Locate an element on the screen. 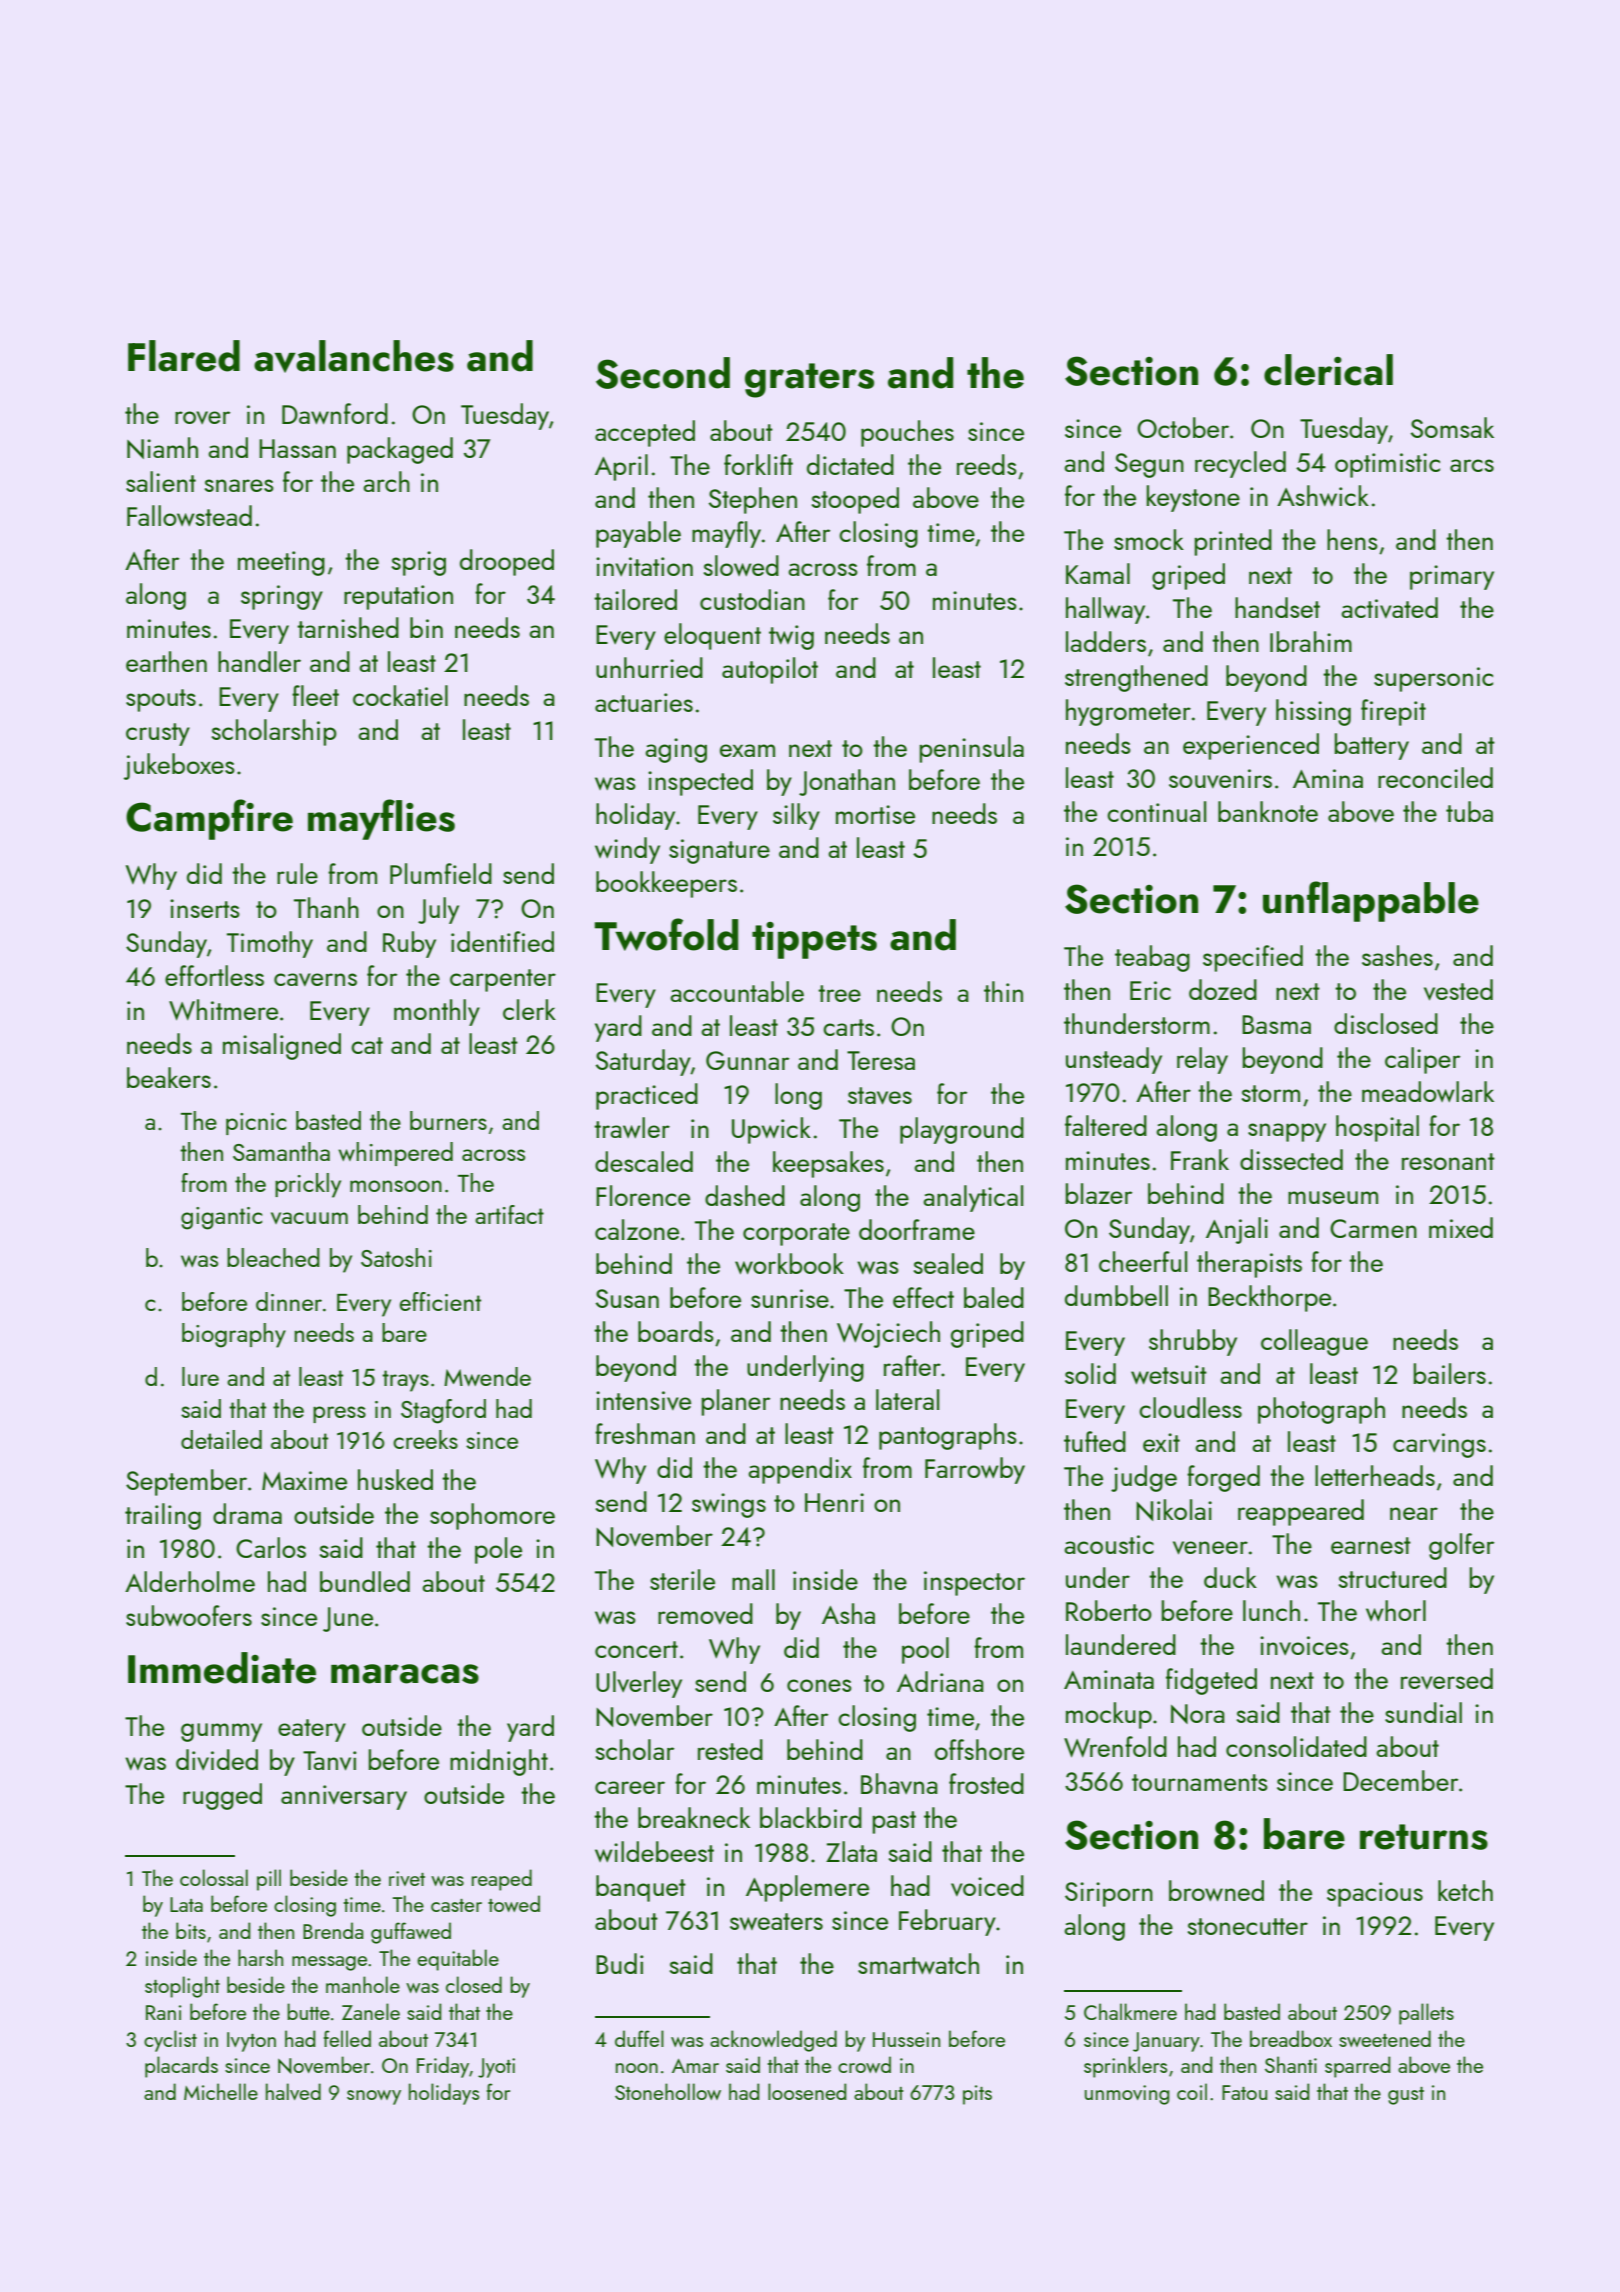  Henri is located at coordinates (834, 1502).
